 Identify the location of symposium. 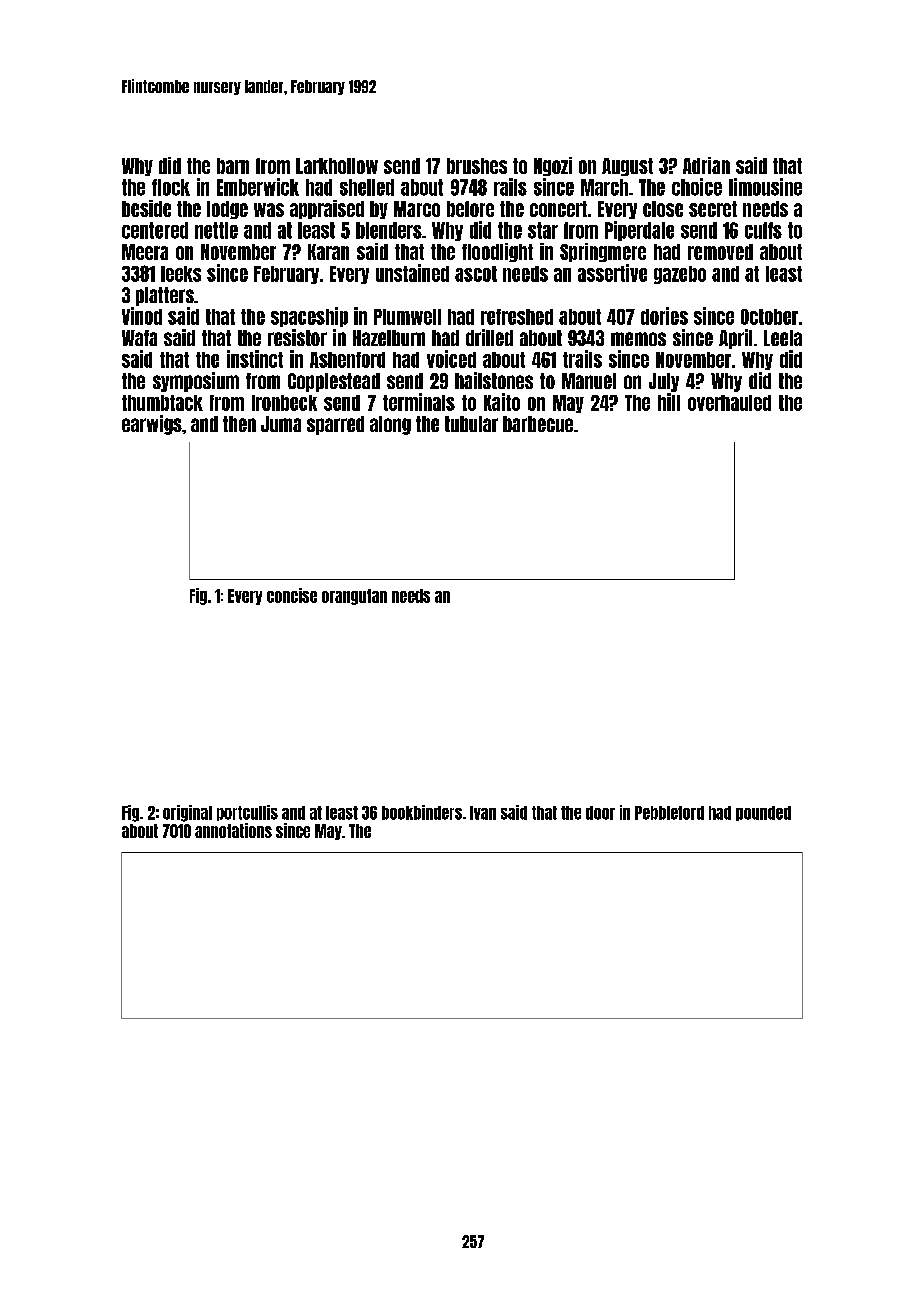
(196, 382).
